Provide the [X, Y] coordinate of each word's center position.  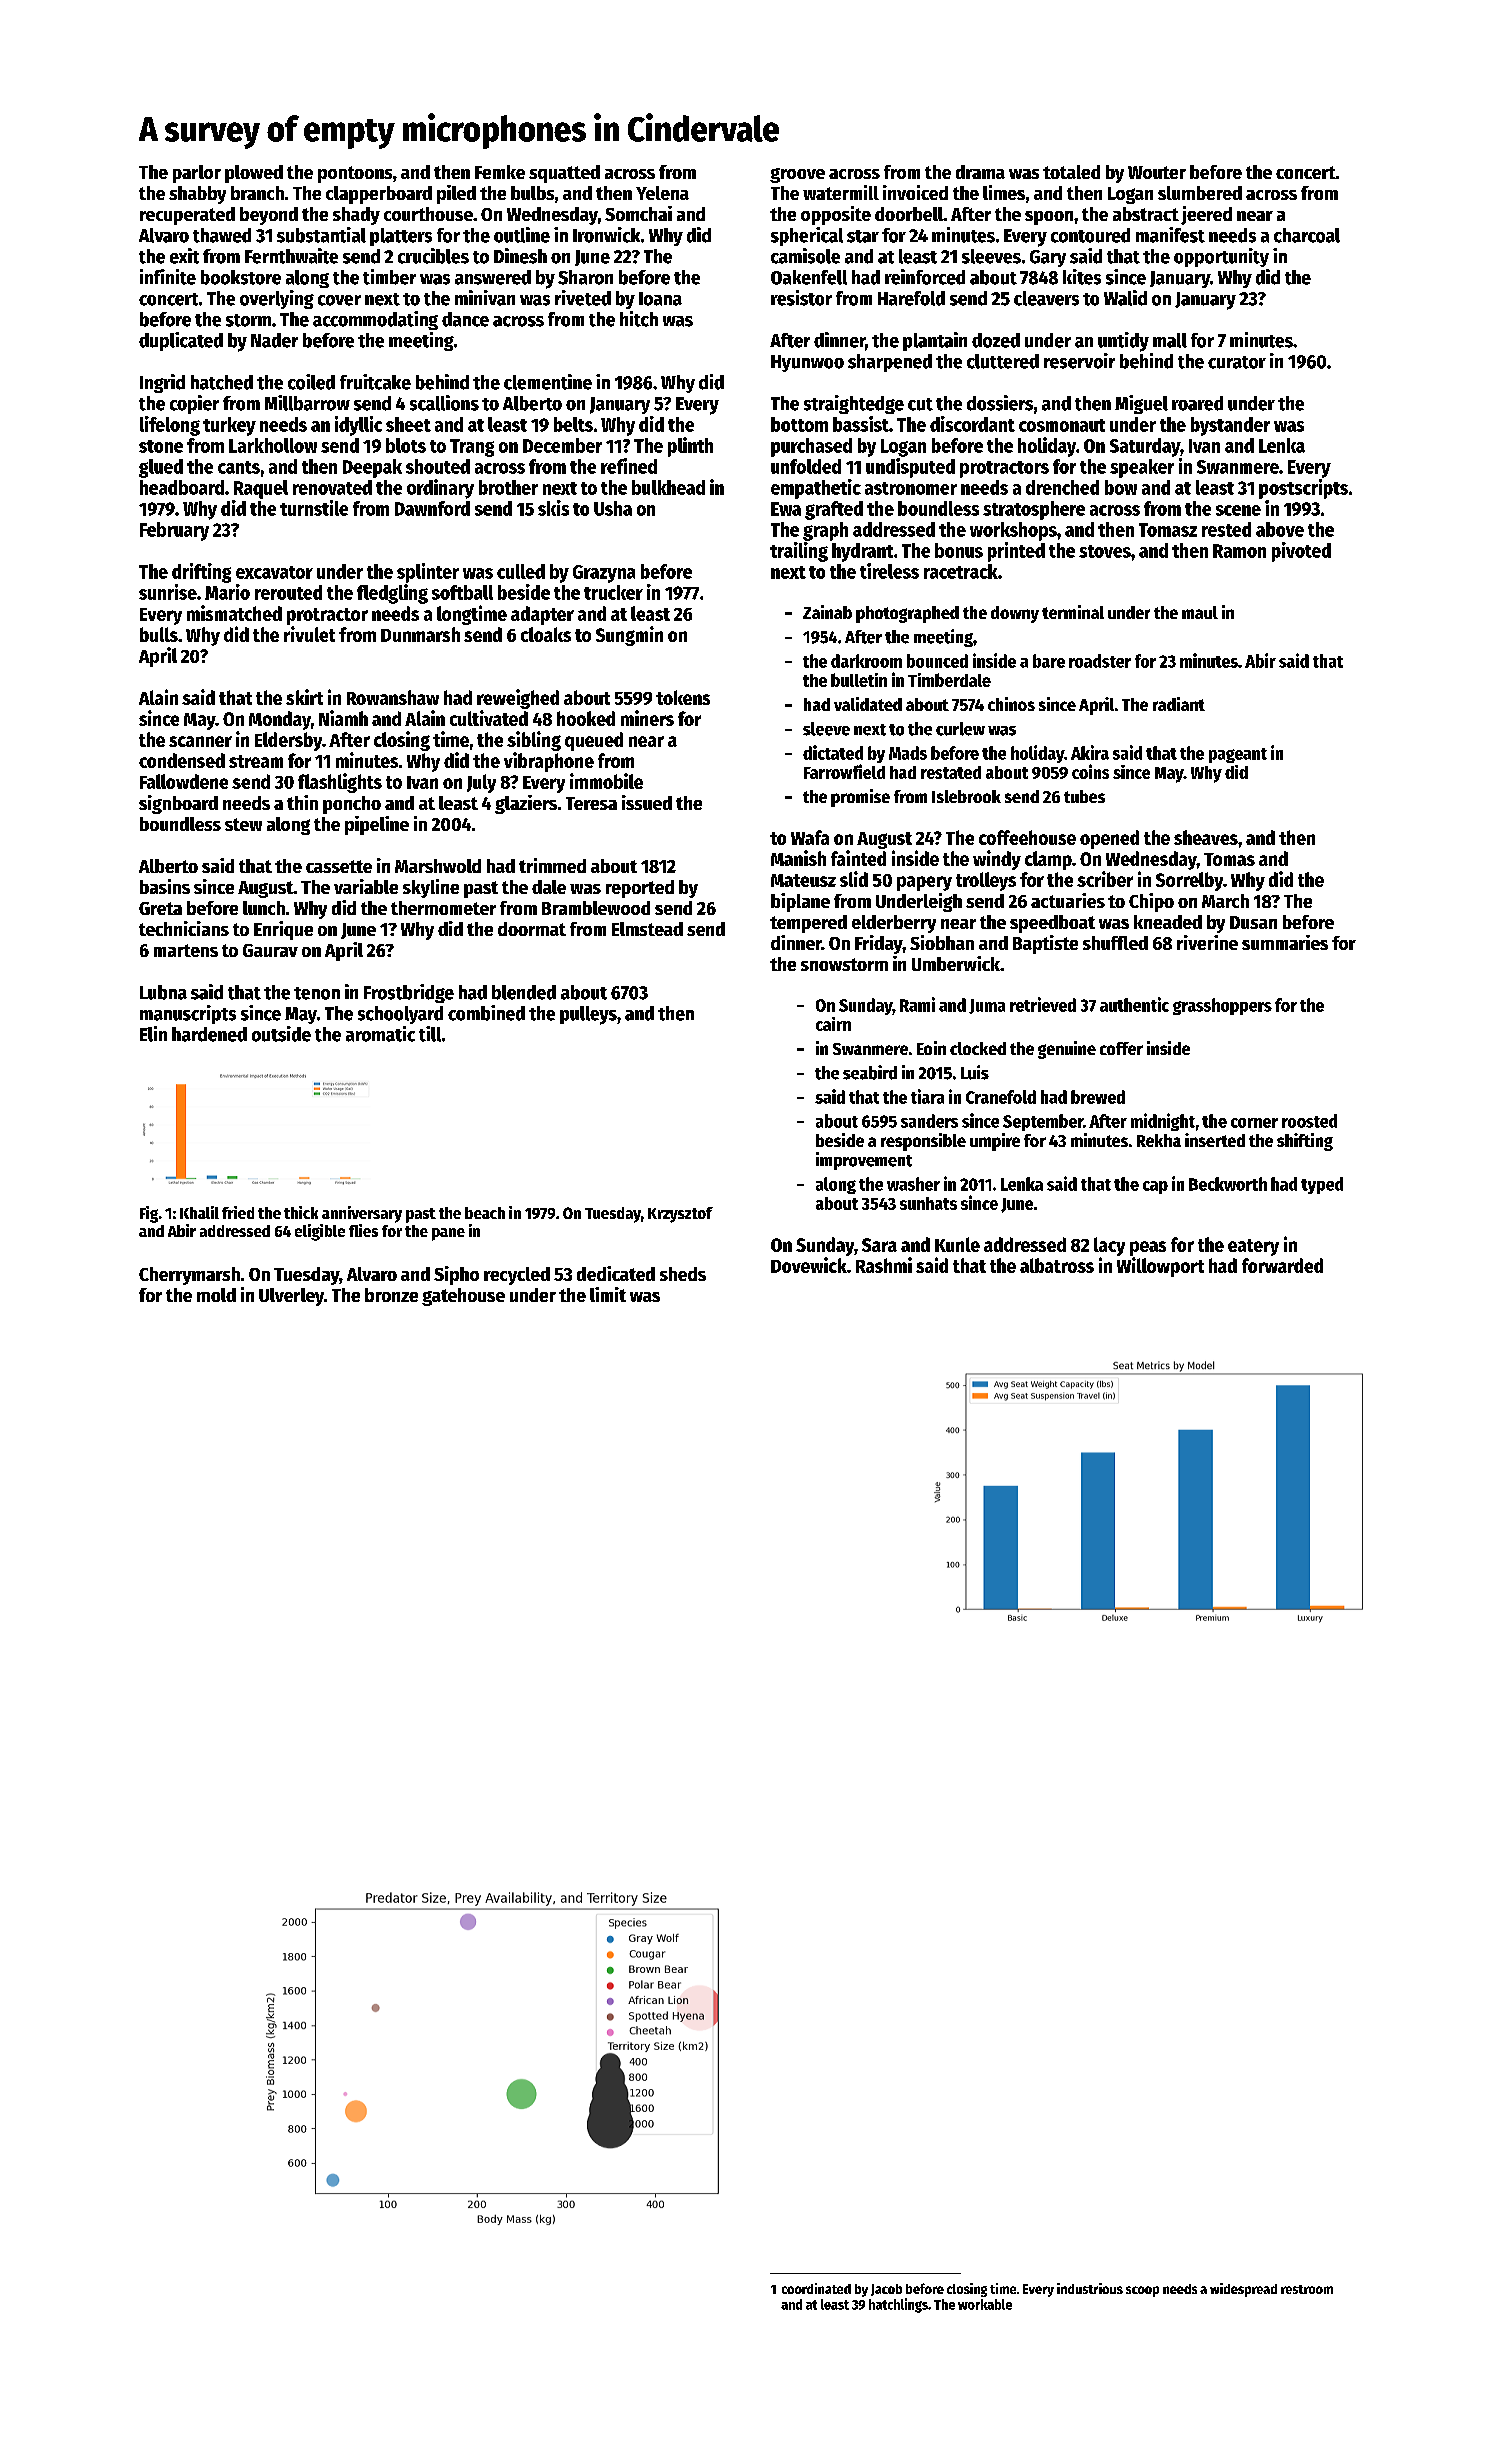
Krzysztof [680, 1215]
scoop [1142, 2291]
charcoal [1307, 235]
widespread [1243, 2290]
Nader [274, 340]
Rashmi [884, 1265]
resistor [801, 298]
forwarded [1282, 1265]
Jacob [886, 2290]
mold [216, 1295]
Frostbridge [409, 993]
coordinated [816, 2288]
